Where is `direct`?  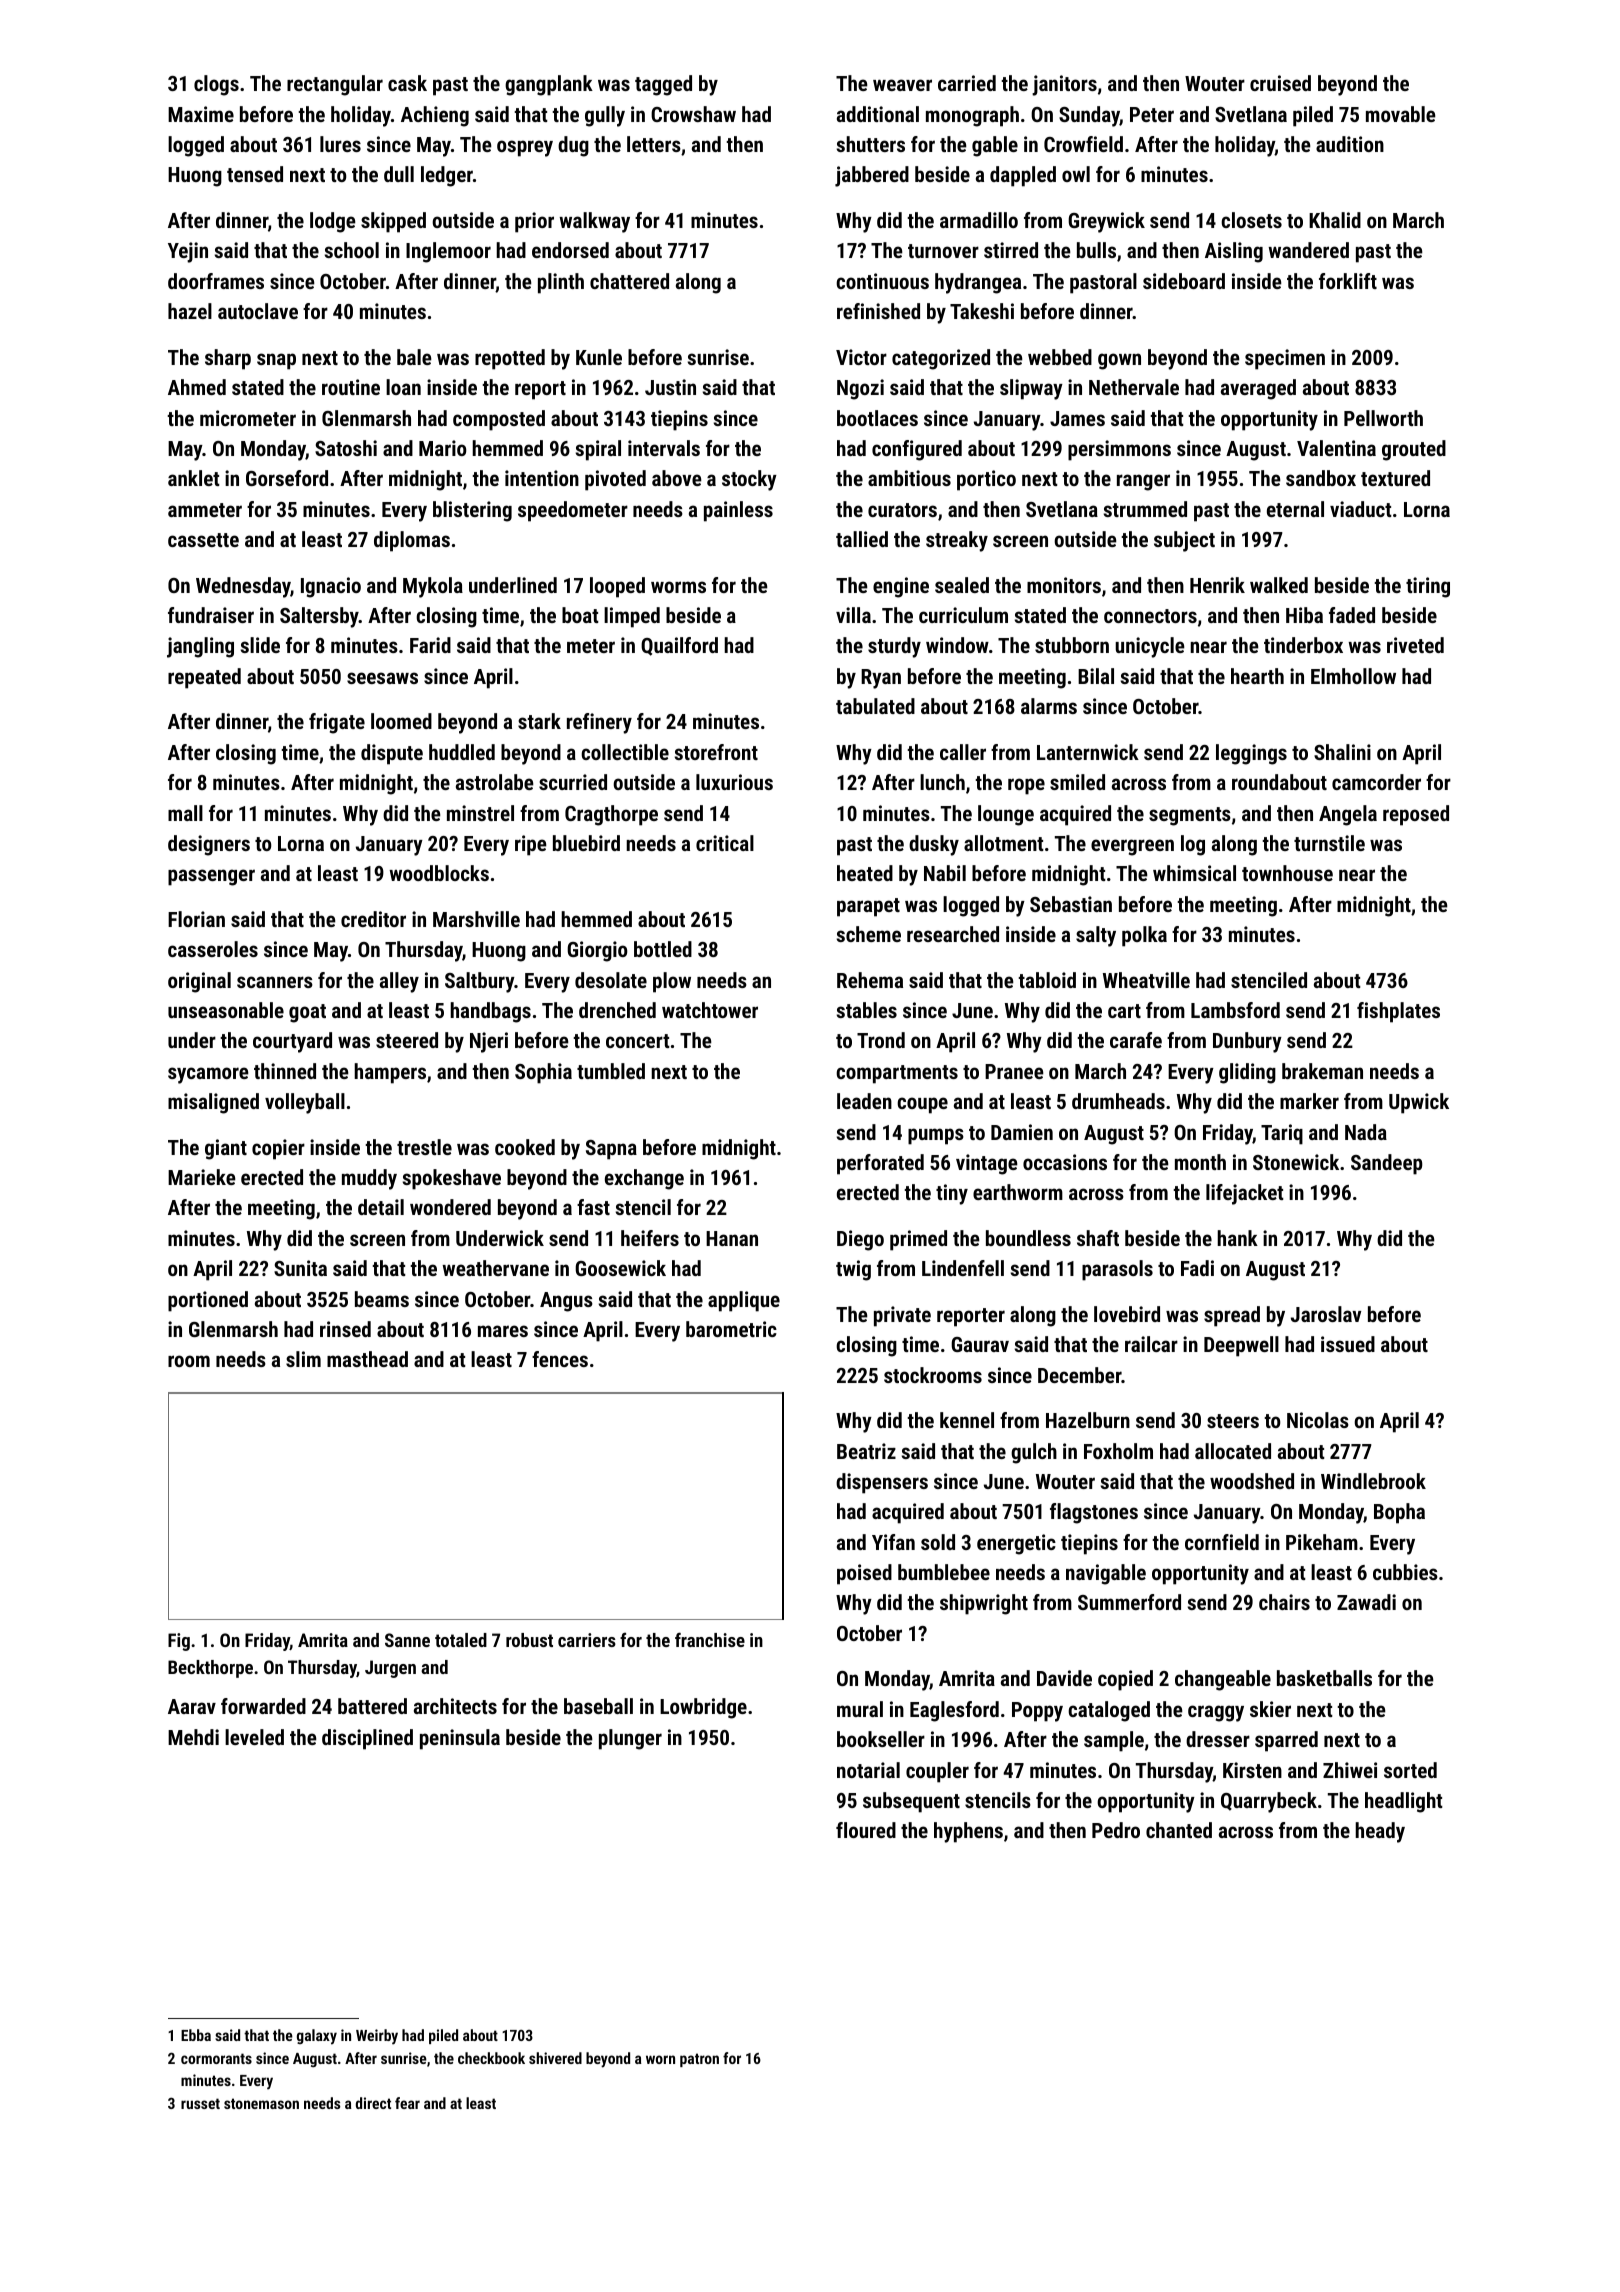 direct is located at coordinates (373, 2103).
